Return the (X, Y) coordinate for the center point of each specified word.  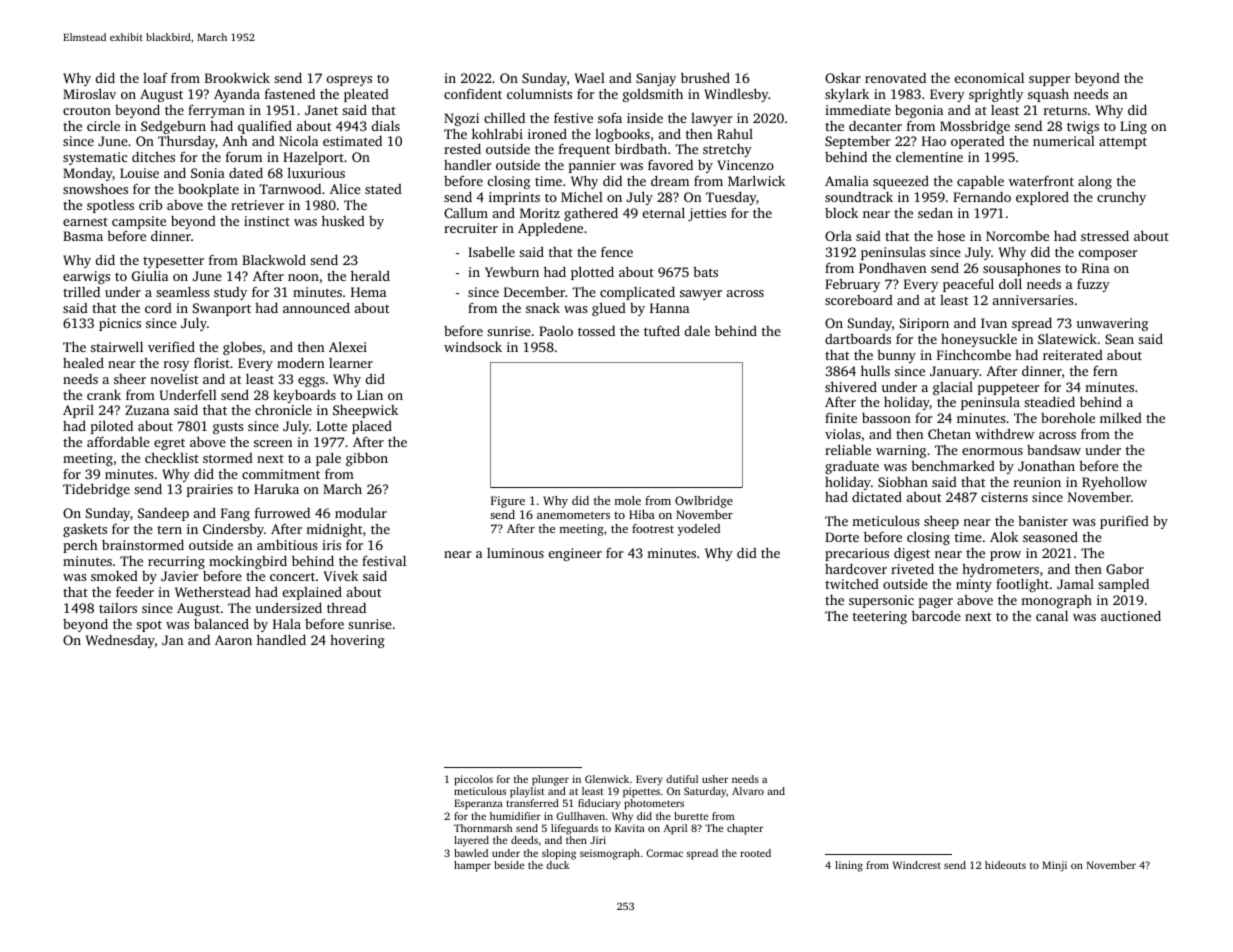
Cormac (664, 853)
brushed (705, 77)
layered (471, 841)
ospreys (349, 81)
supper (1050, 81)
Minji (1054, 866)
